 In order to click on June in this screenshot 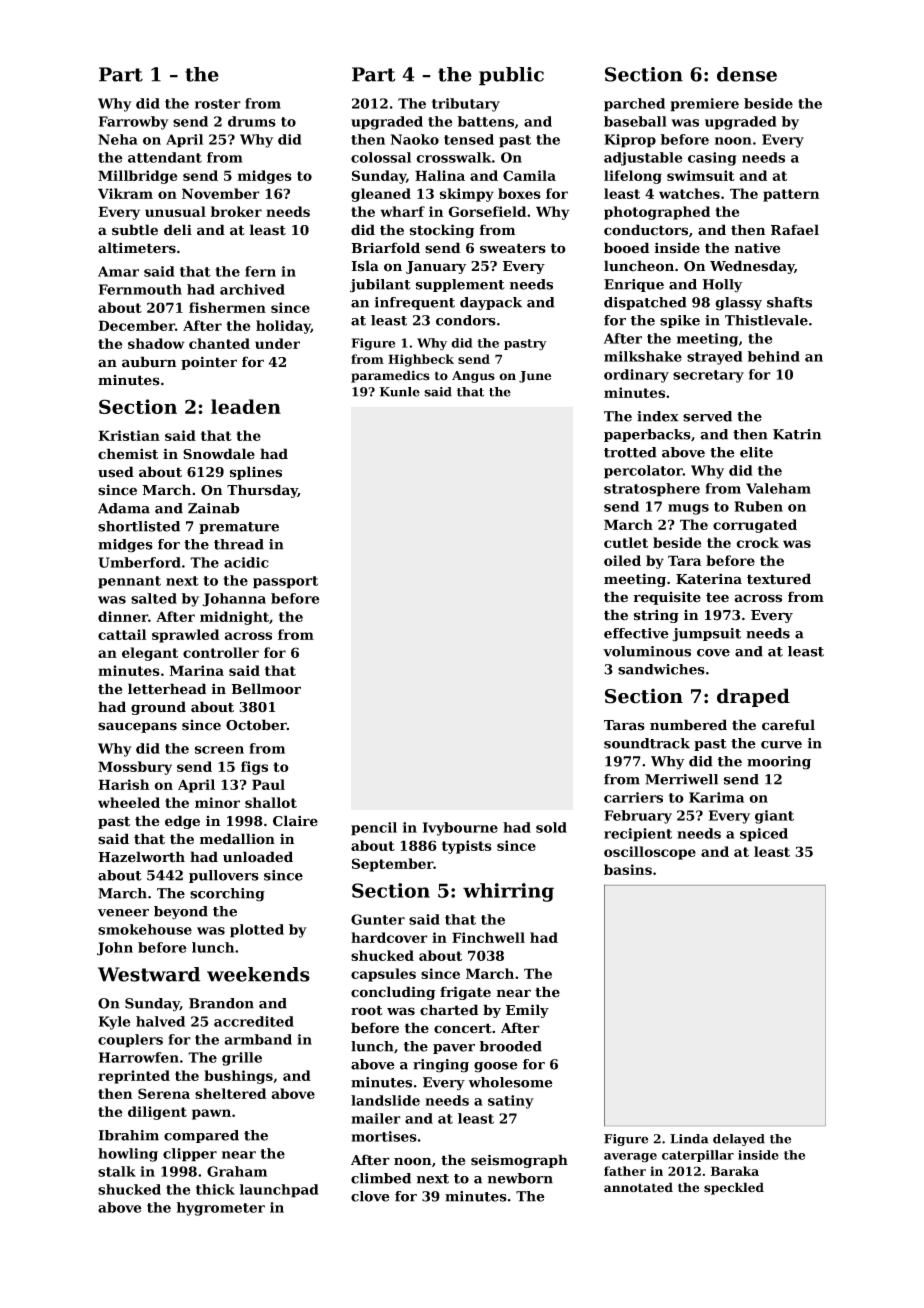, I will do `click(535, 377)`.
